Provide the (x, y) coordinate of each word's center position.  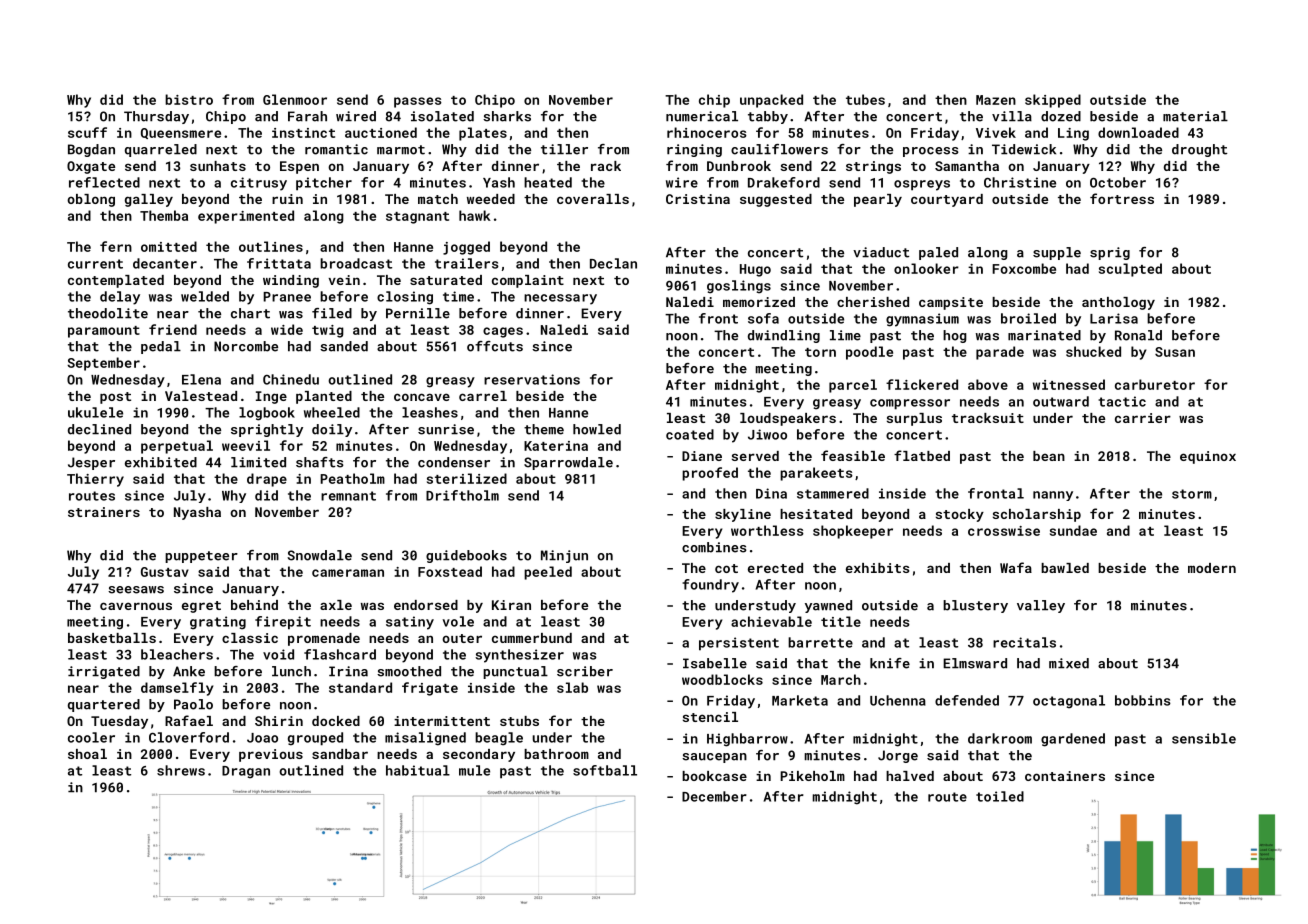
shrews (181, 770)
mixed (1069, 663)
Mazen (996, 100)
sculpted (1130, 270)
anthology (1118, 303)
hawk (475, 215)
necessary (560, 299)
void (278, 654)
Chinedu (291, 379)
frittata (279, 263)
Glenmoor (295, 99)
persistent (739, 644)
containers (1065, 776)
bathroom (556, 754)
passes (418, 102)
